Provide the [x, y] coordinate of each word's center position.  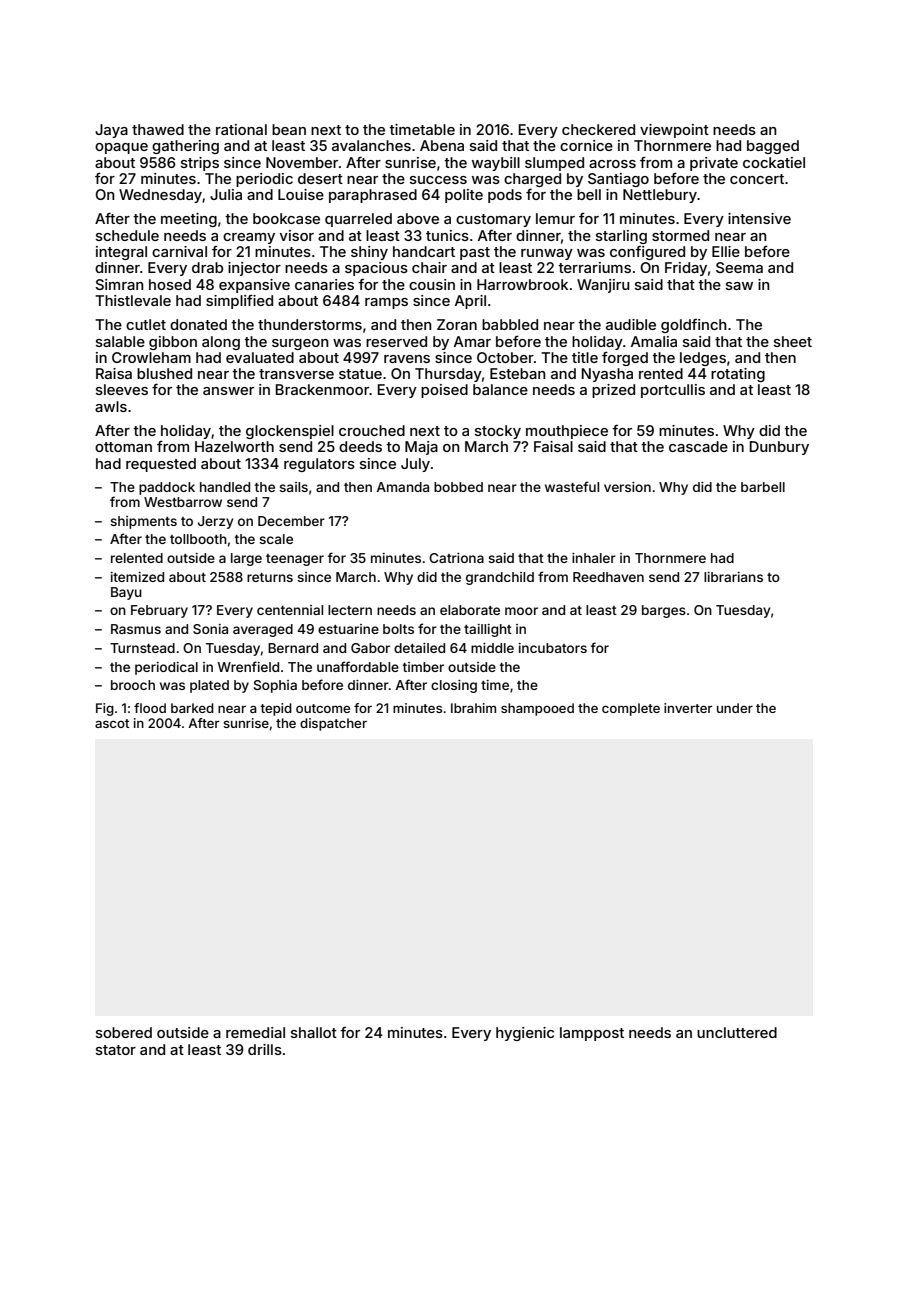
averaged [263, 630]
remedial [255, 1032]
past [475, 253]
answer [228, 391]
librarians [733, 577]
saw [739, 286]
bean [289, 129]
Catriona [456, 558]
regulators [319, 465]
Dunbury [779, 448]
